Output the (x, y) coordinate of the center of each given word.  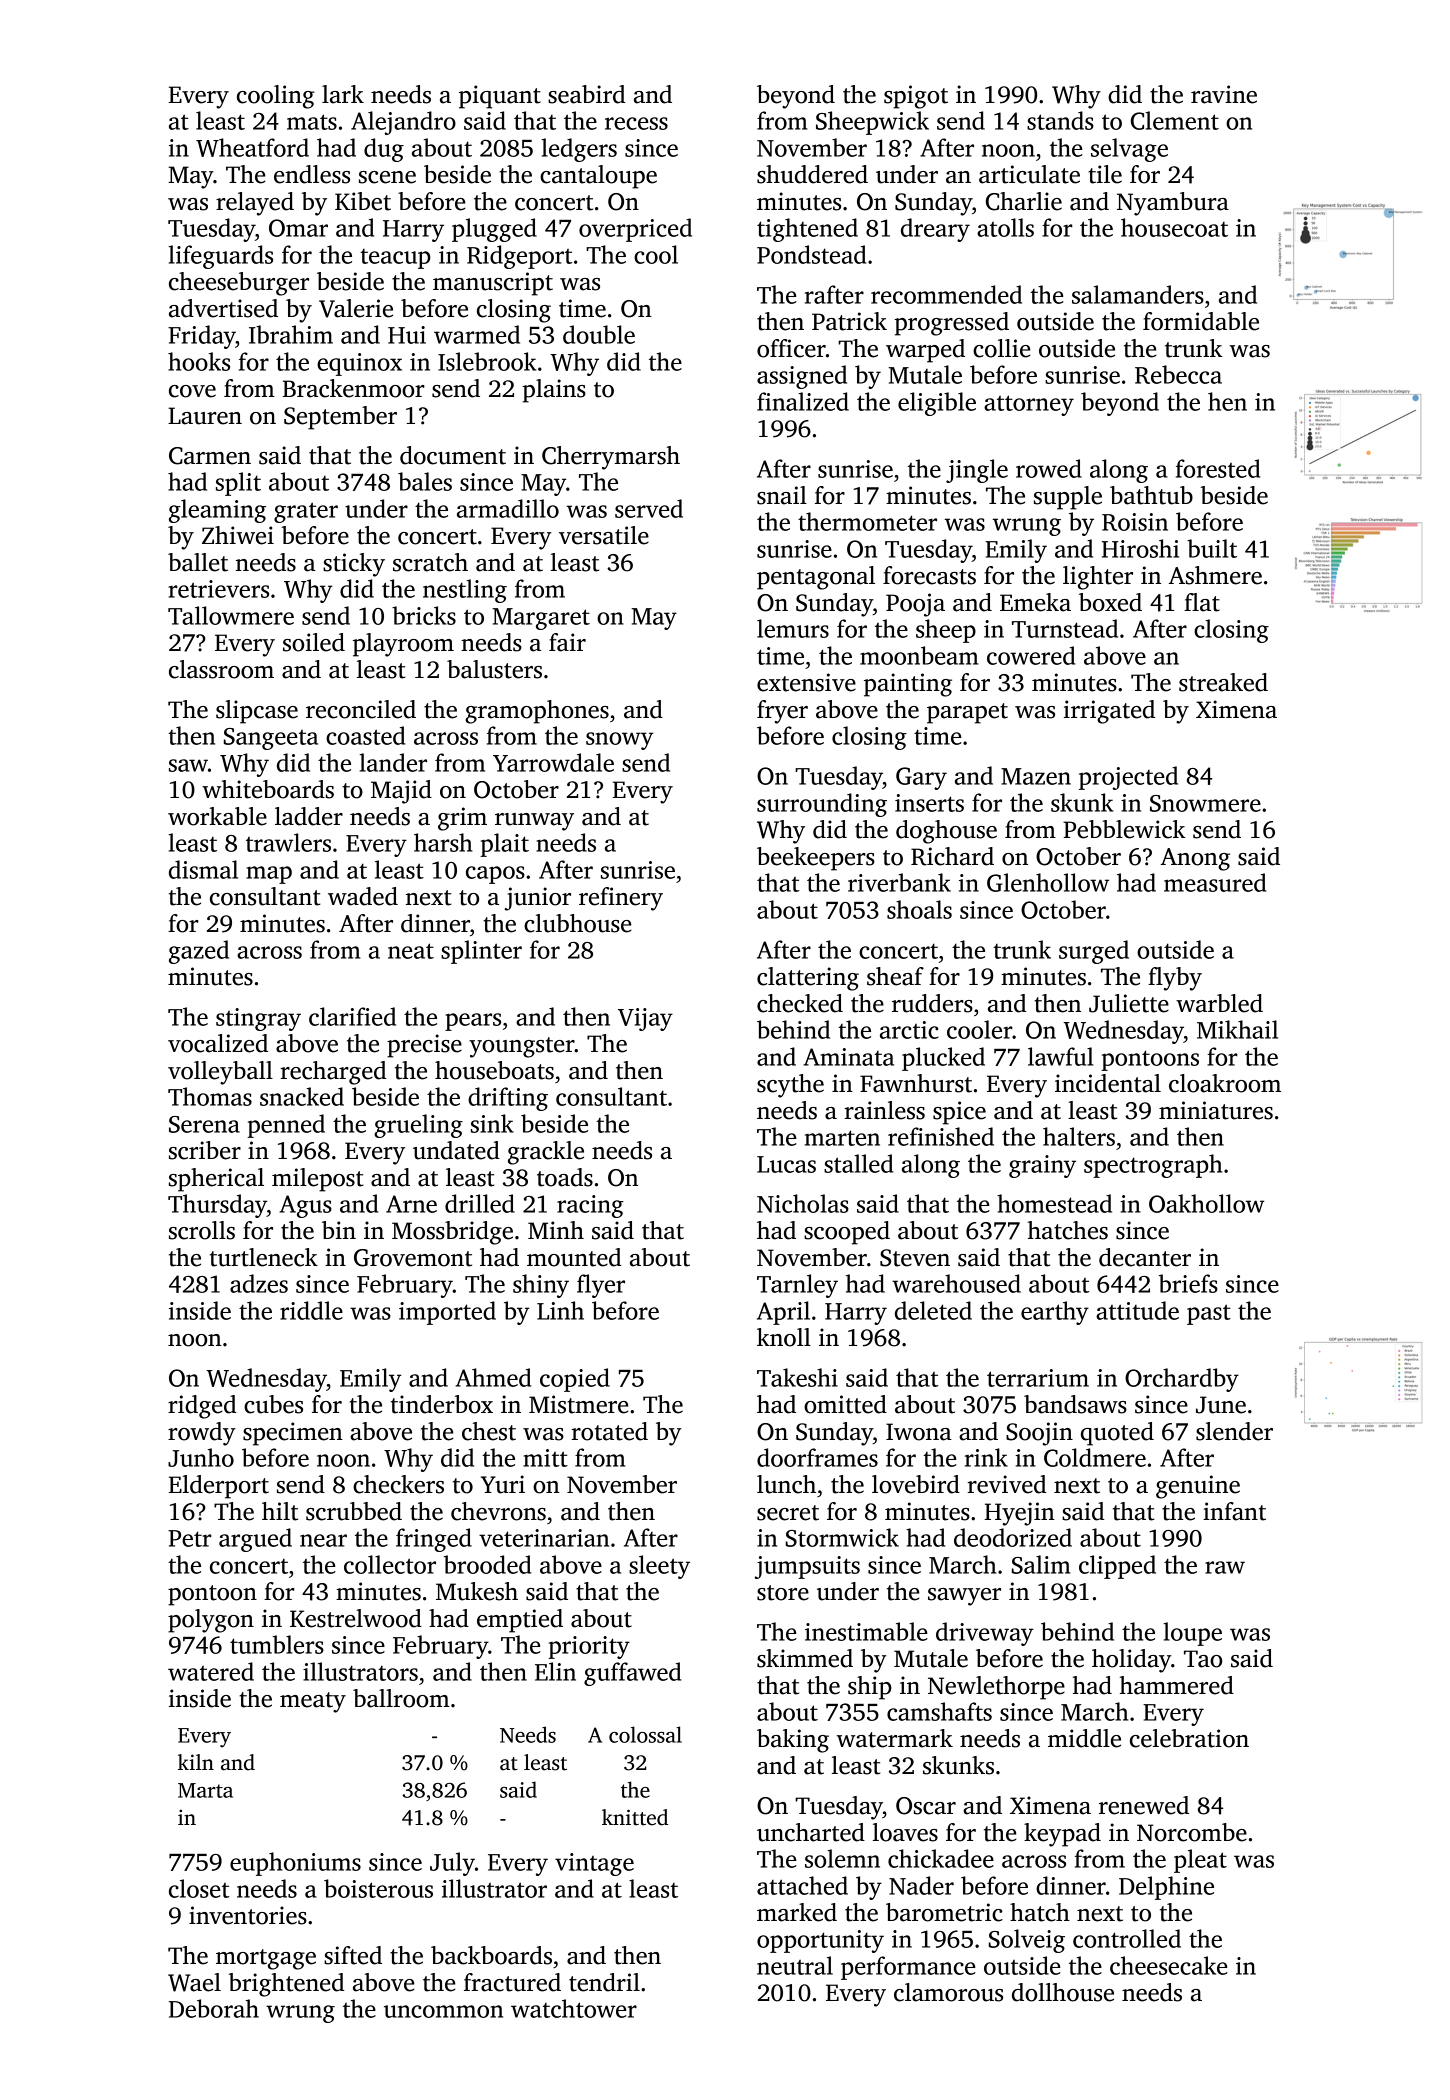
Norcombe (1192, 1832)
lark (343, 94)
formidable (1201, 321)
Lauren (205, 416)
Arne (411, 1204)
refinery (621, 899)
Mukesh (477, 1591)
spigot (916, 97)
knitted (635, 1817)
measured (1215, 882)
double (599, 334)
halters (1079, 1136)
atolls (1005, 227)
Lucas (786, 1164)
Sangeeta (271, 739)
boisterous (378, 1888)
